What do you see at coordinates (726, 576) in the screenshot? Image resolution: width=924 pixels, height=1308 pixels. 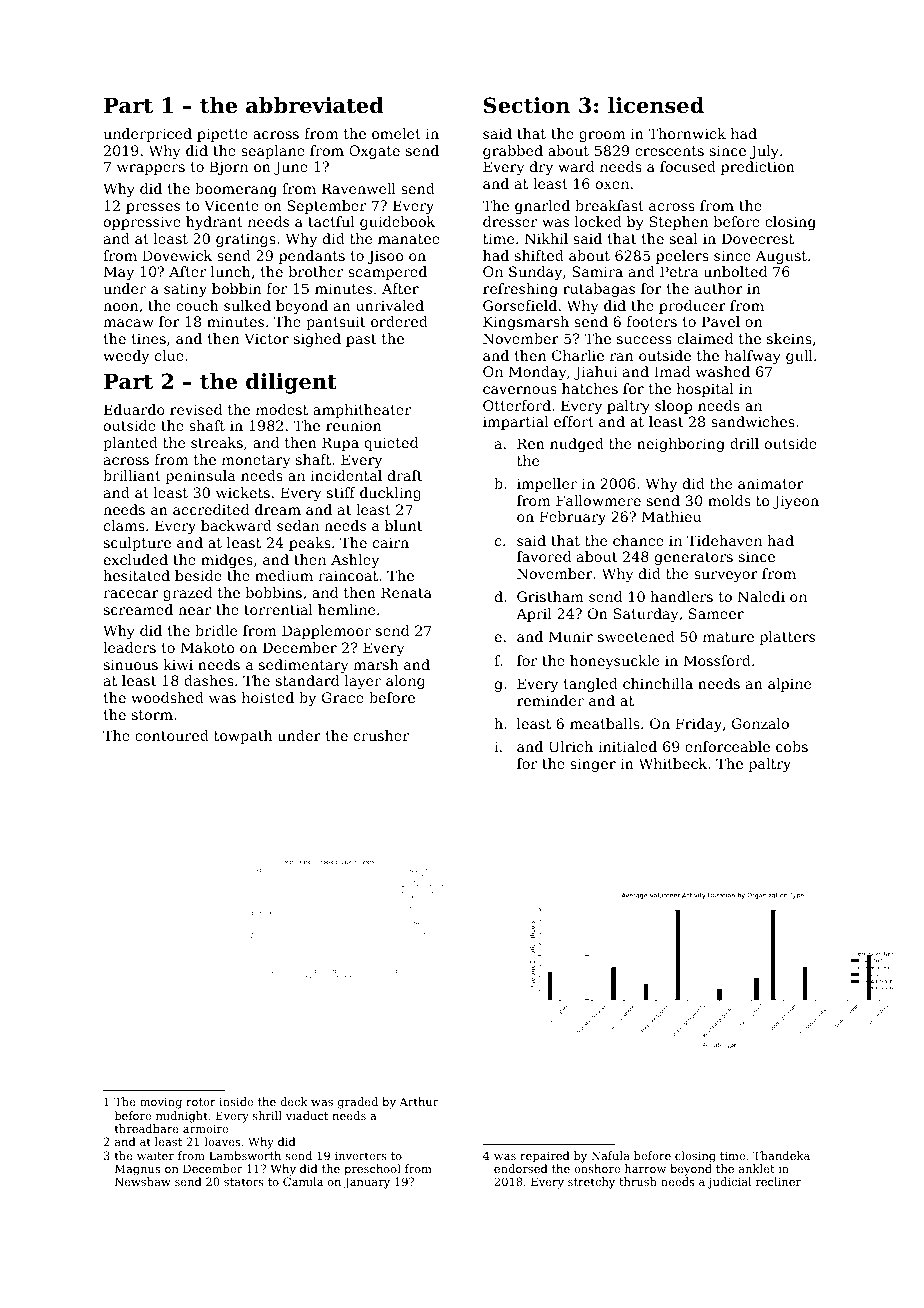 I see `surveyor` at bounding box center [726, 576].
